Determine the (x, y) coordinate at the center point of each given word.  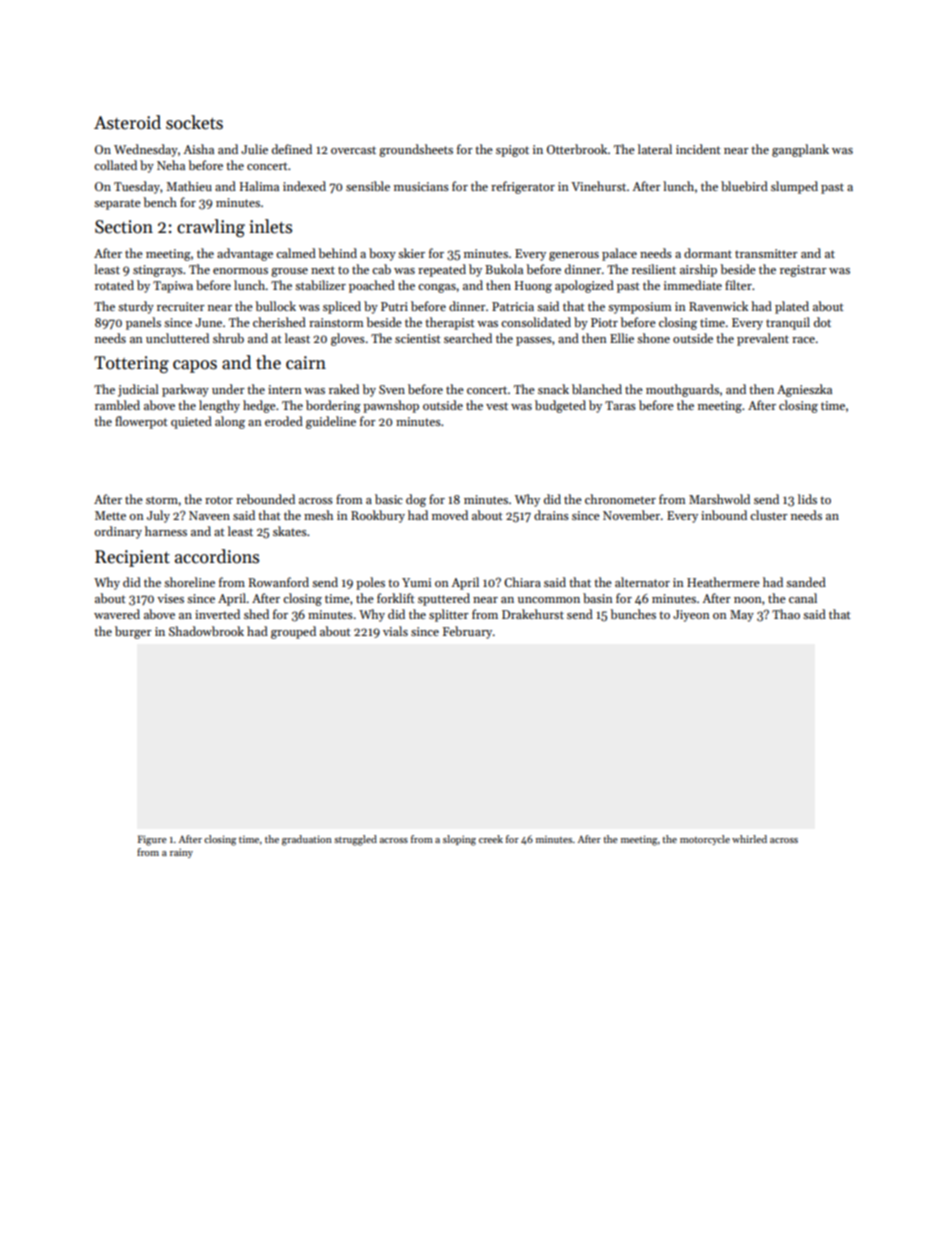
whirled (749, 839)
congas (437, 288)
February (467, 632)
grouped (293, 632)
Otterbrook (577, 149)
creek (491, 839)
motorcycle (705, 840)
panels (143, 323)
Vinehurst (598, 186)
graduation (307, 840)
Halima (259, 186)
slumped (794, 187)
